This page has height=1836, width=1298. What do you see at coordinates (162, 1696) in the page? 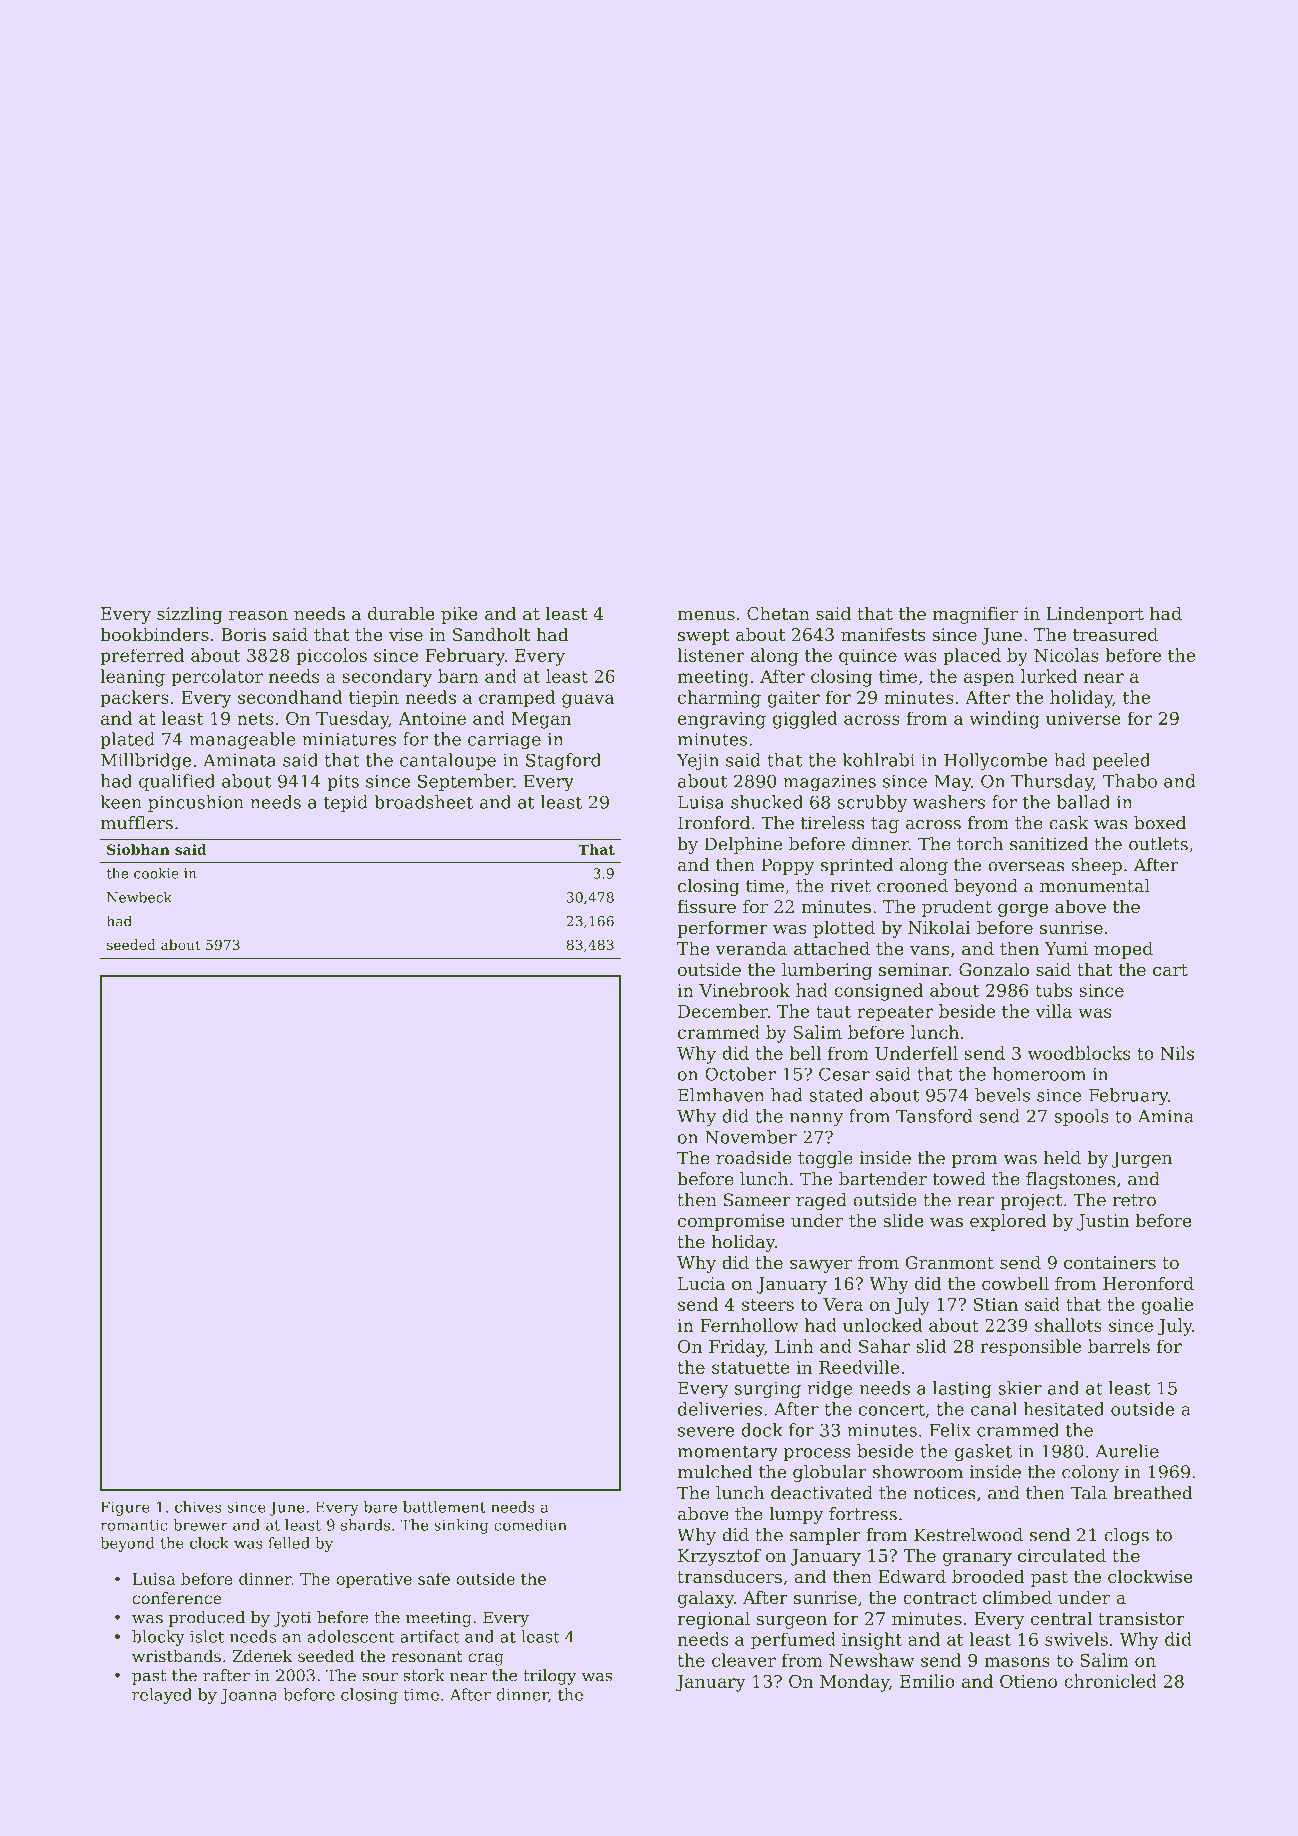
I see `relayed` at bounding box center [162, 1696].
